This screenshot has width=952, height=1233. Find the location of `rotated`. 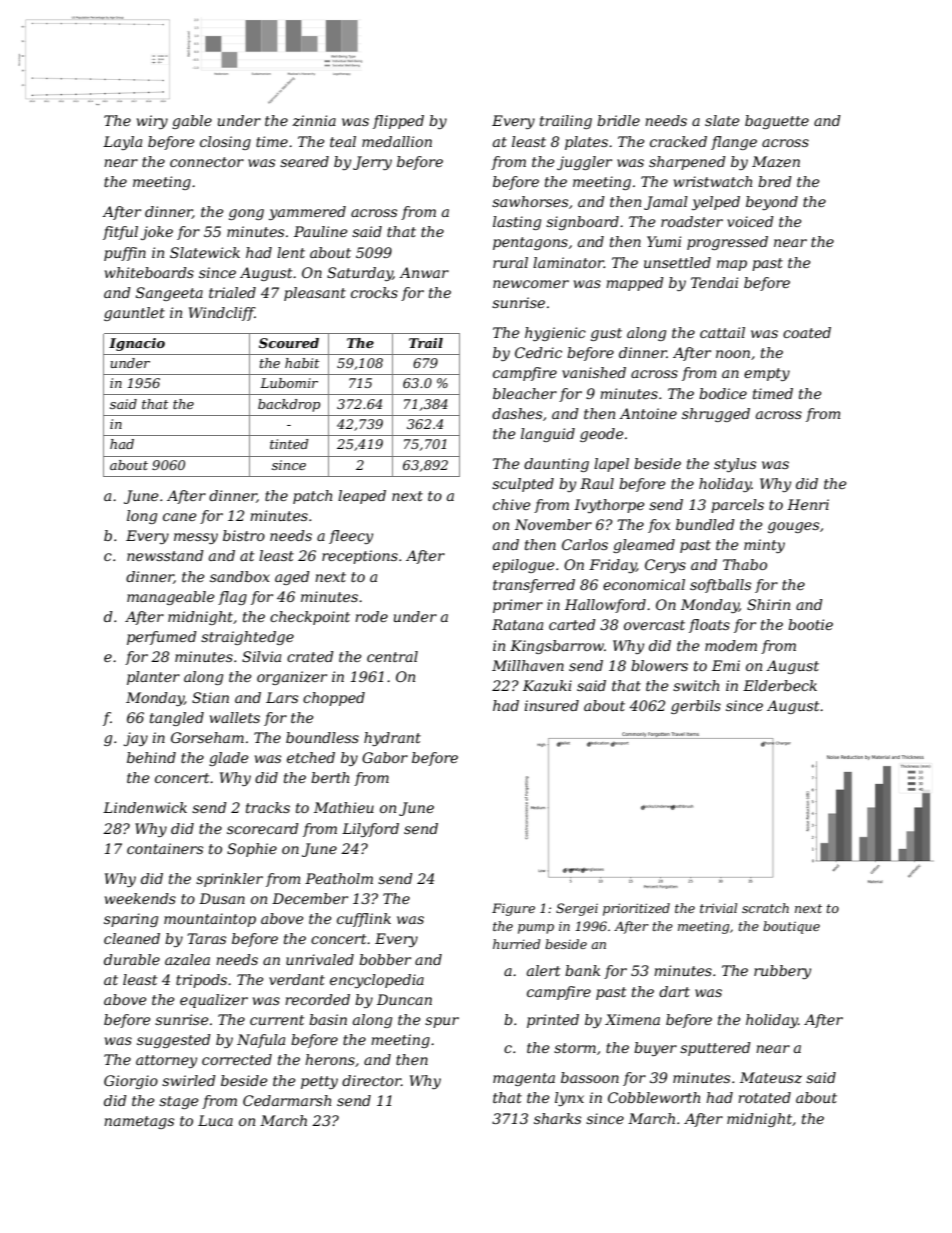

rotated is located at coordinates (764, 1097).
